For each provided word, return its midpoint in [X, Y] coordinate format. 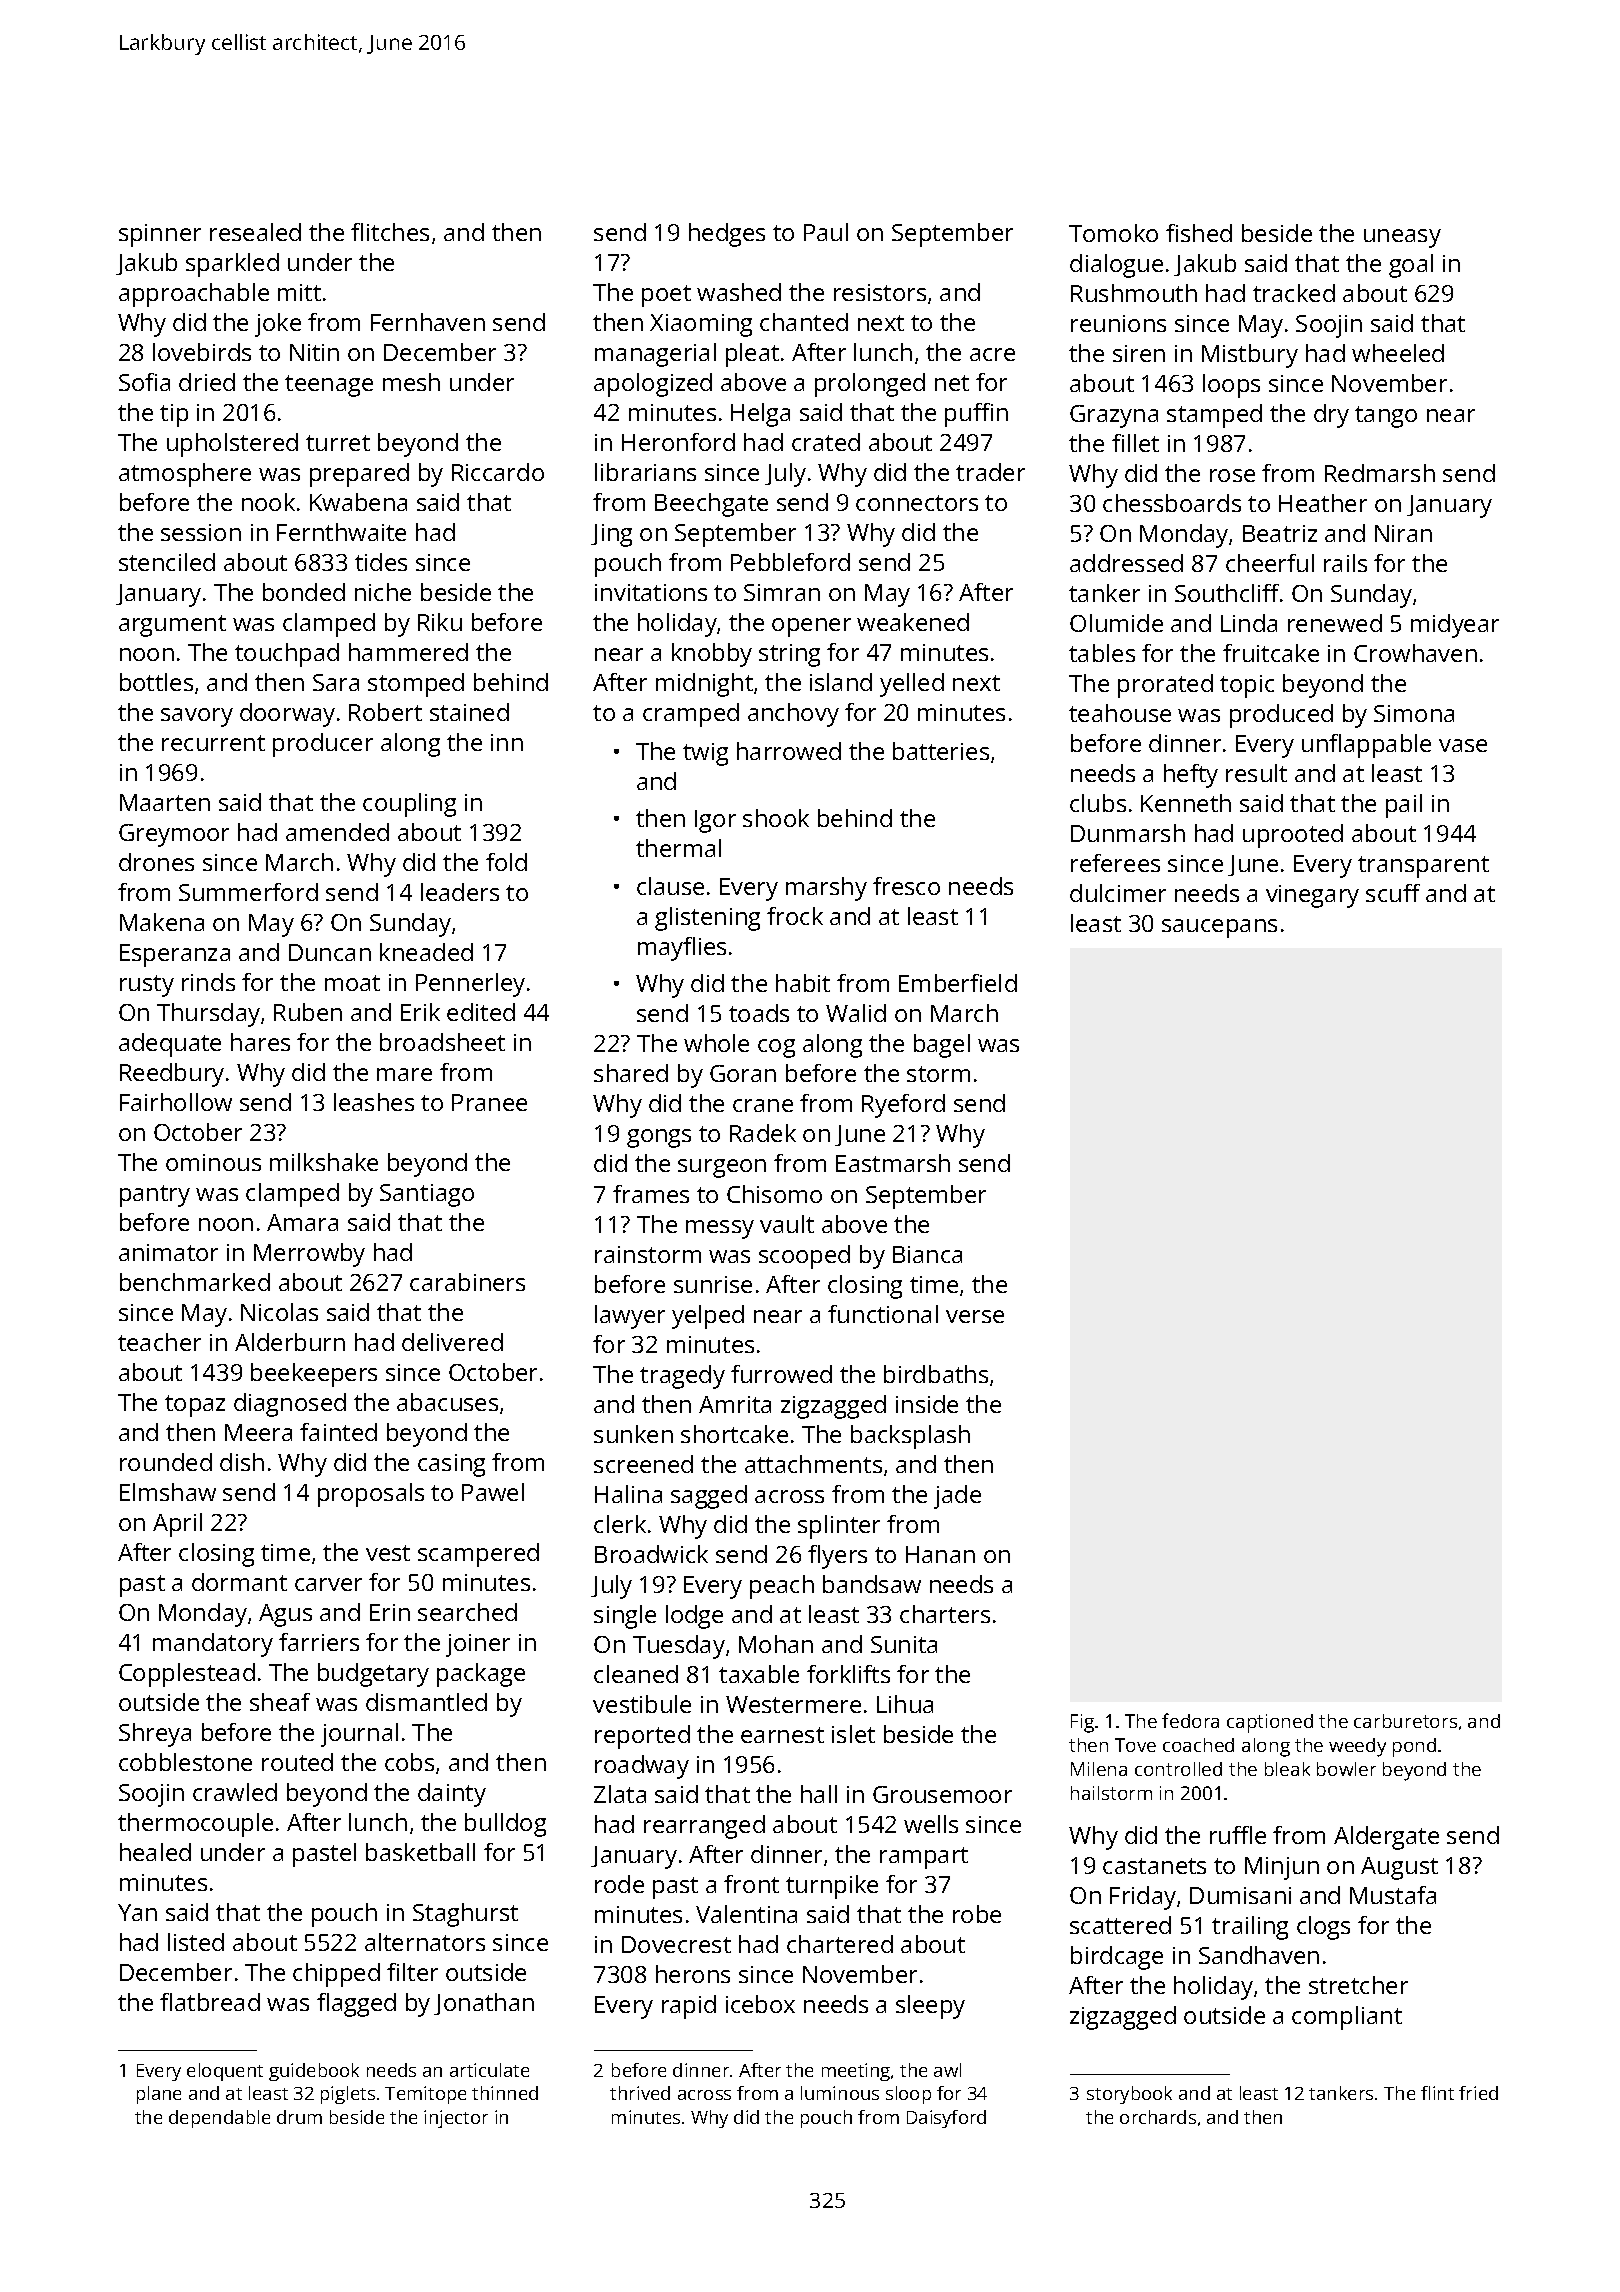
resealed [255, 232]
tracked [1294, 293]
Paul [826, 232]
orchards [1158, 2117]
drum [299, 2117]
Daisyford [946, 2119]
